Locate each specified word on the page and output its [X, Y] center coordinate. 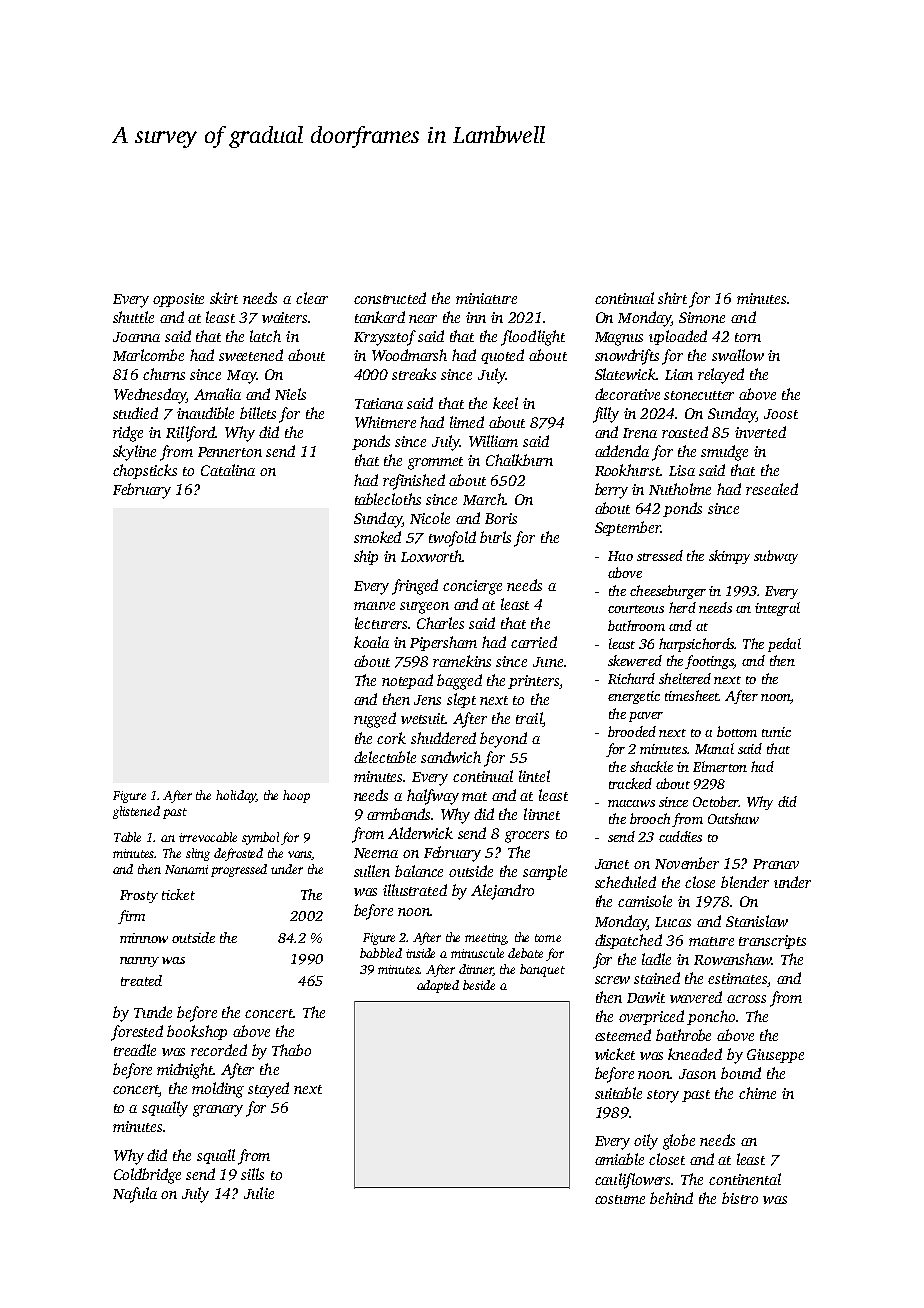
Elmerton [720, 766]
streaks [414, 374]
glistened [136, 812]
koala [371, 642]
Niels [290, 394]
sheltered [685, 678]
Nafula [135, 1195]
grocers [527, 837]
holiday [236, 796]
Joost [781, 414]
